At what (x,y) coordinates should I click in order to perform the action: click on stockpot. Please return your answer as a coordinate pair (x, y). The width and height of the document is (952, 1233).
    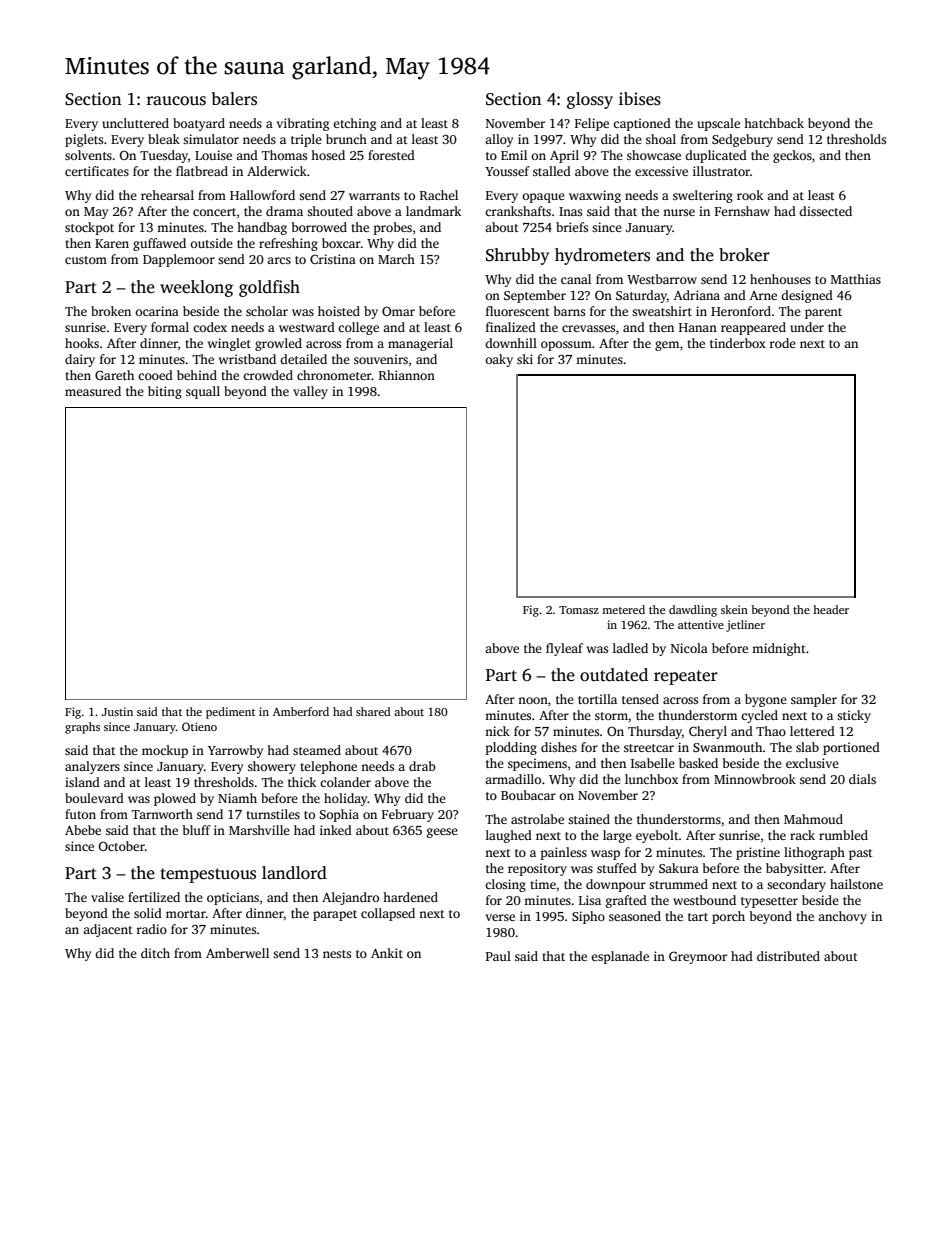
    Looking at the image, I should click on (89, 228).
